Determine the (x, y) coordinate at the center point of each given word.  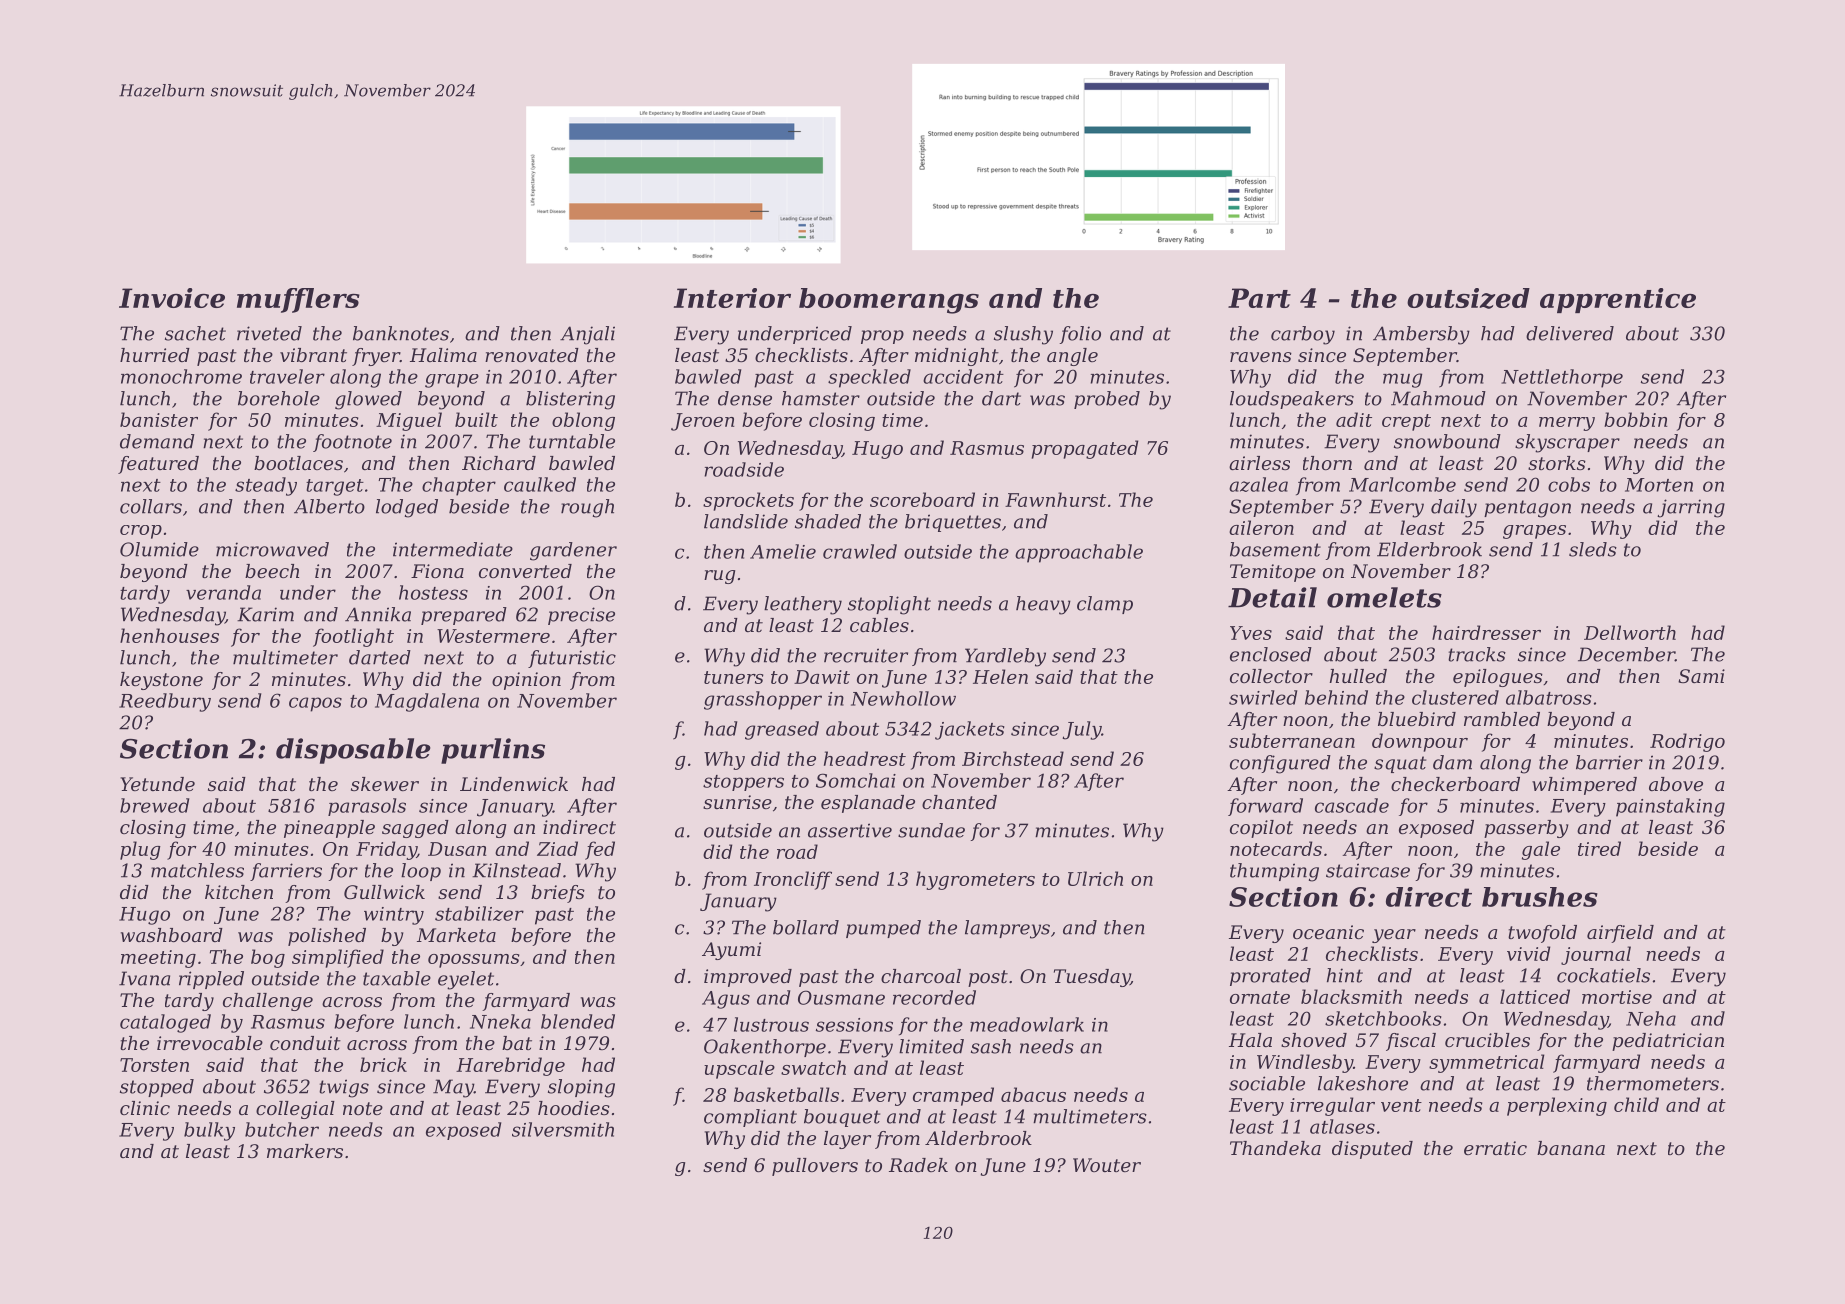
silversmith (563, 1129)
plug (140, 850)
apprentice (1618, 300)
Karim (265, 614)
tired (1599, 848)
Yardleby (1005, 657)
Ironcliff (793, 880)
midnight (957, 357)
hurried (155, 355)
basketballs (786, 1094)
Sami (1701, 676)
